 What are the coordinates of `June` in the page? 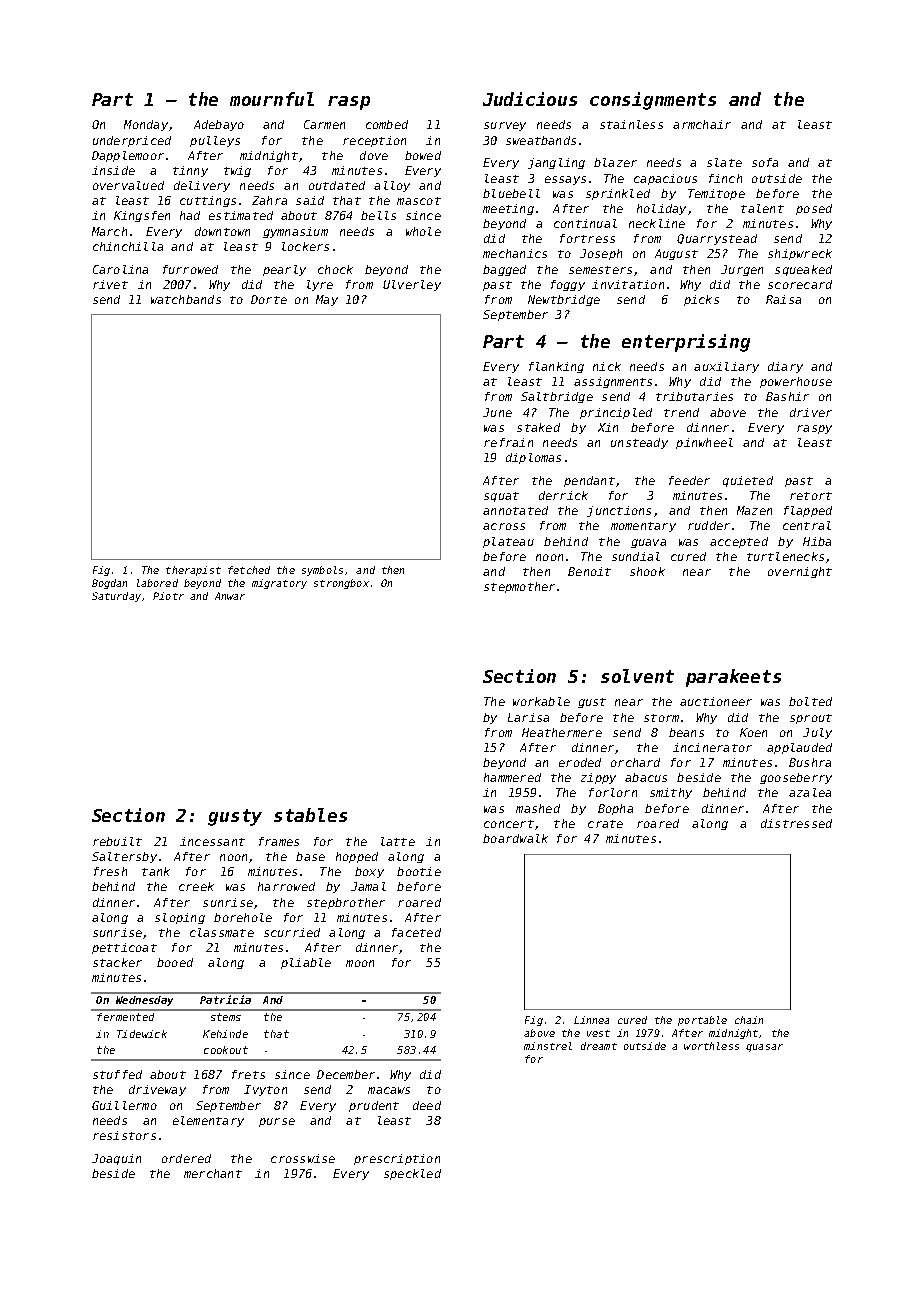 It's located at (497, 412).
